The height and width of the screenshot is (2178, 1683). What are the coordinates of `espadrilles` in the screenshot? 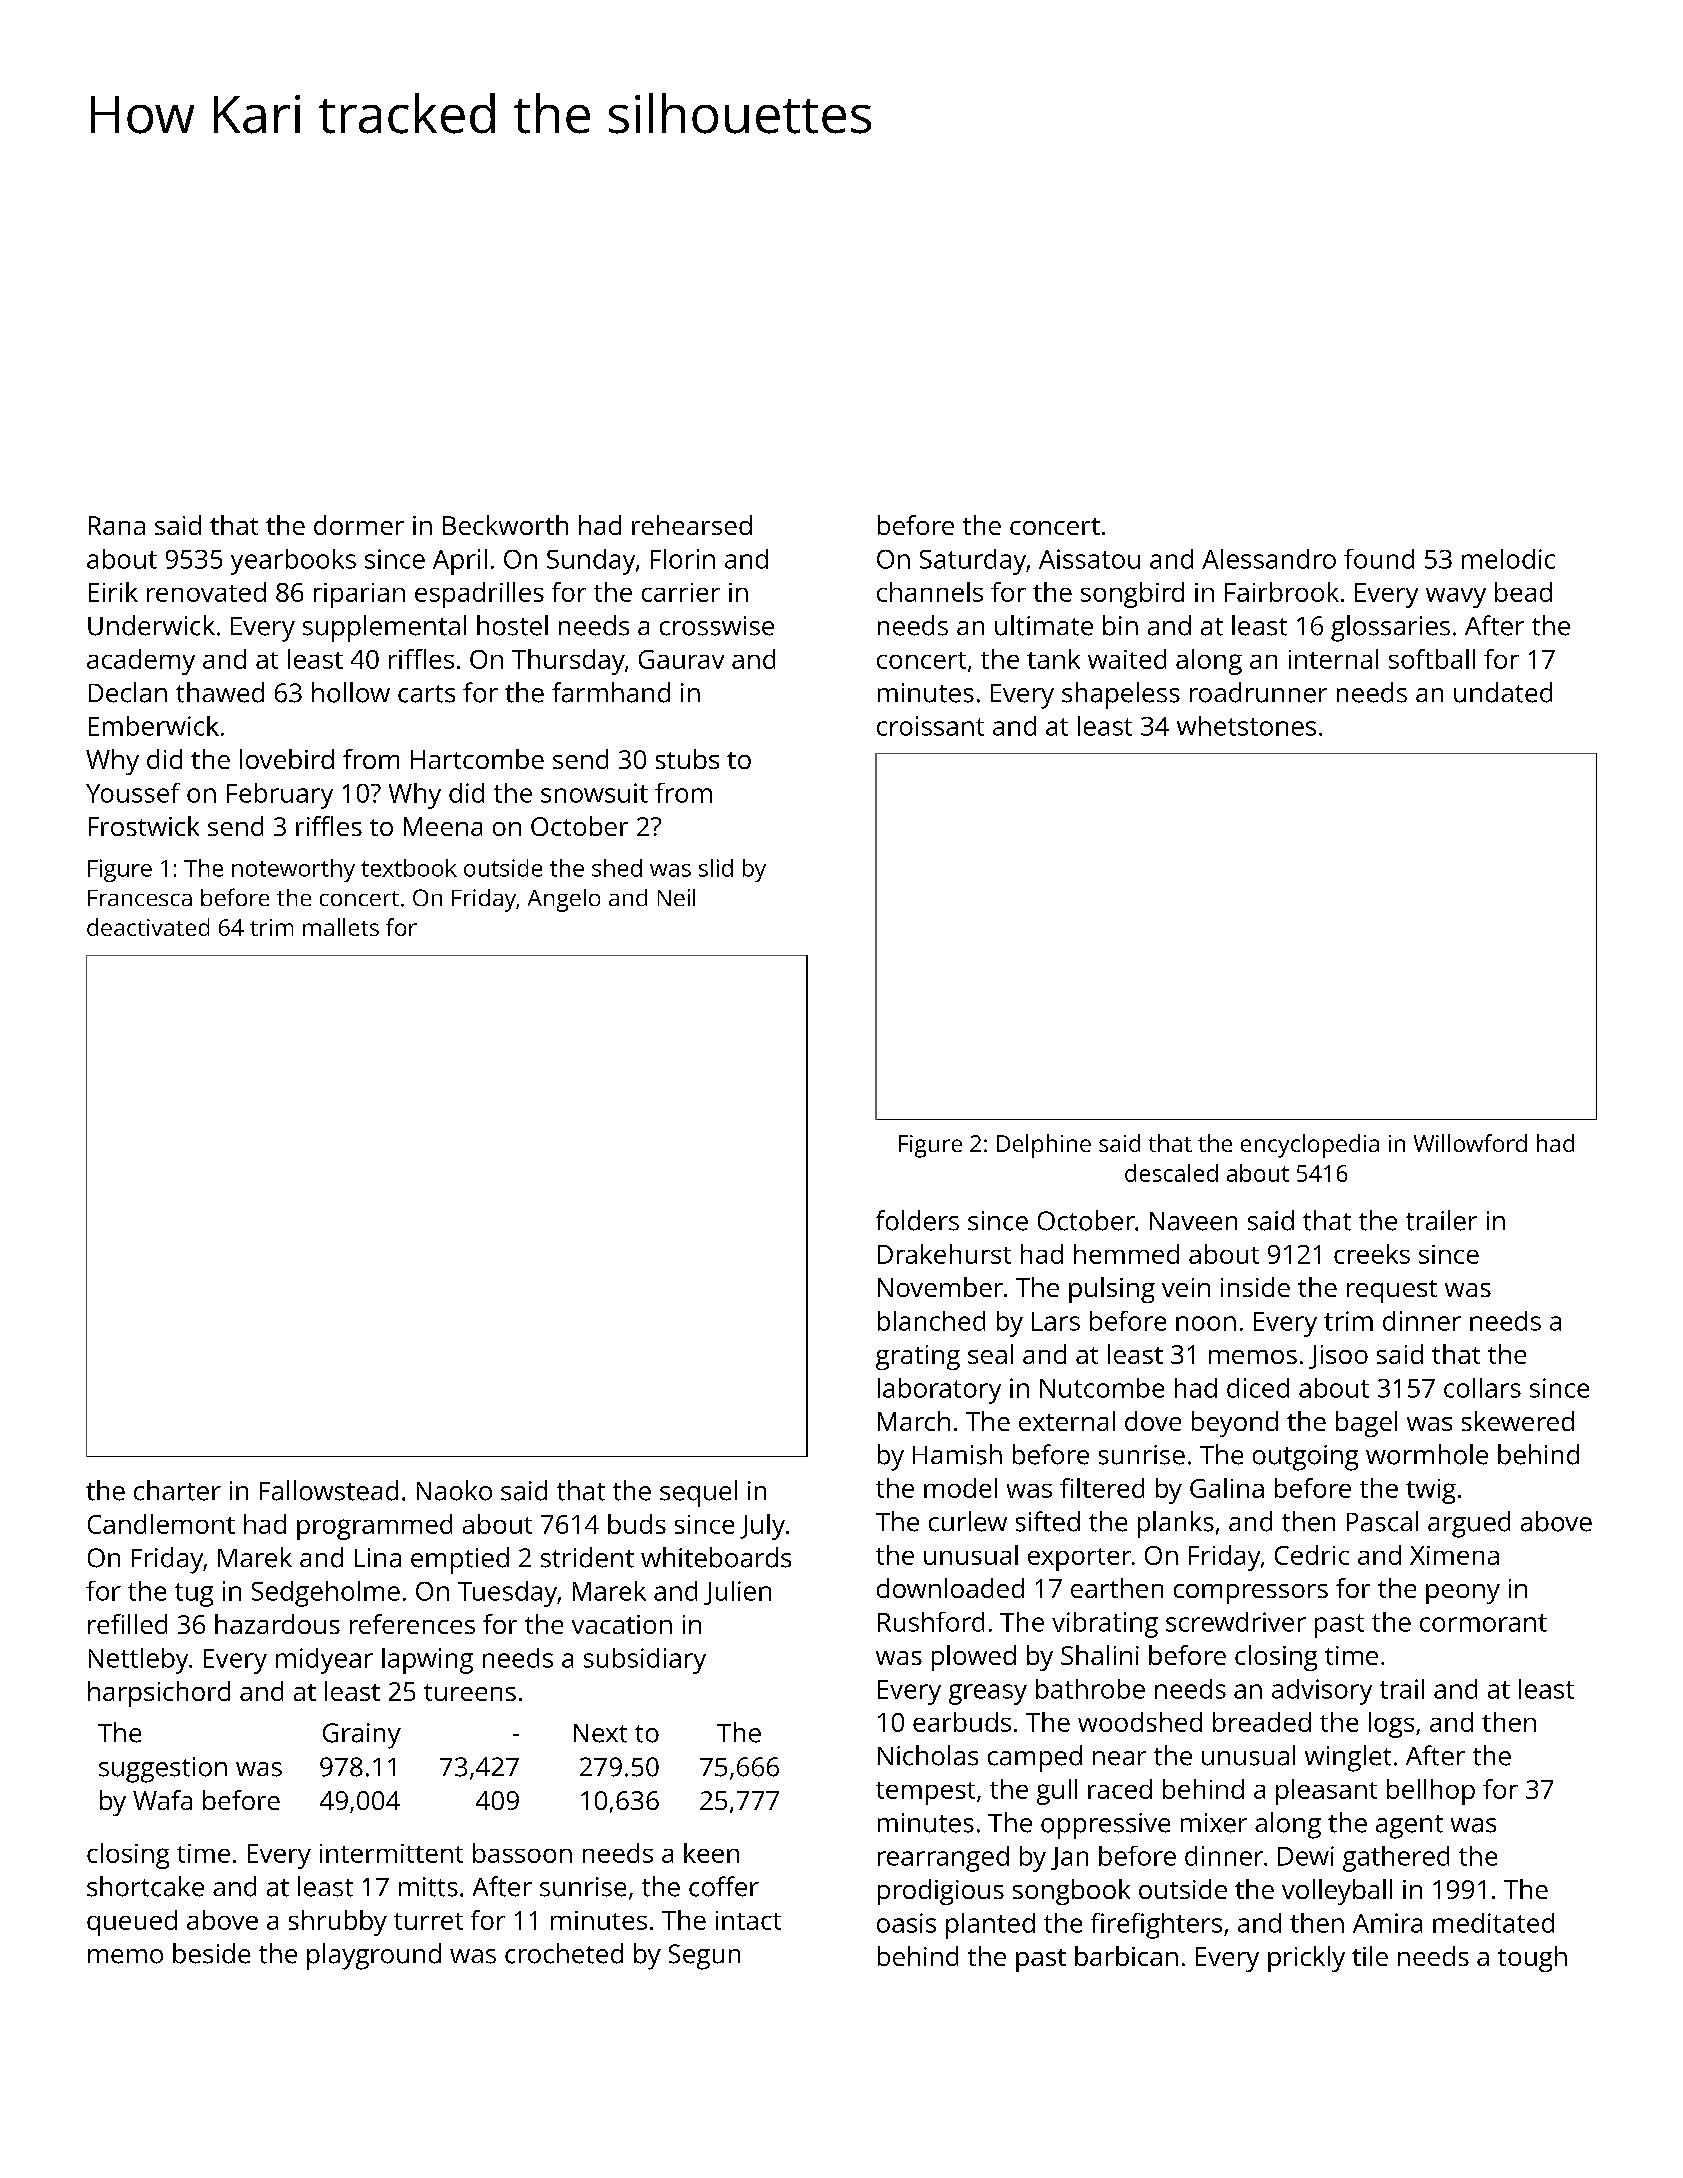 It's located at (479, 595).
